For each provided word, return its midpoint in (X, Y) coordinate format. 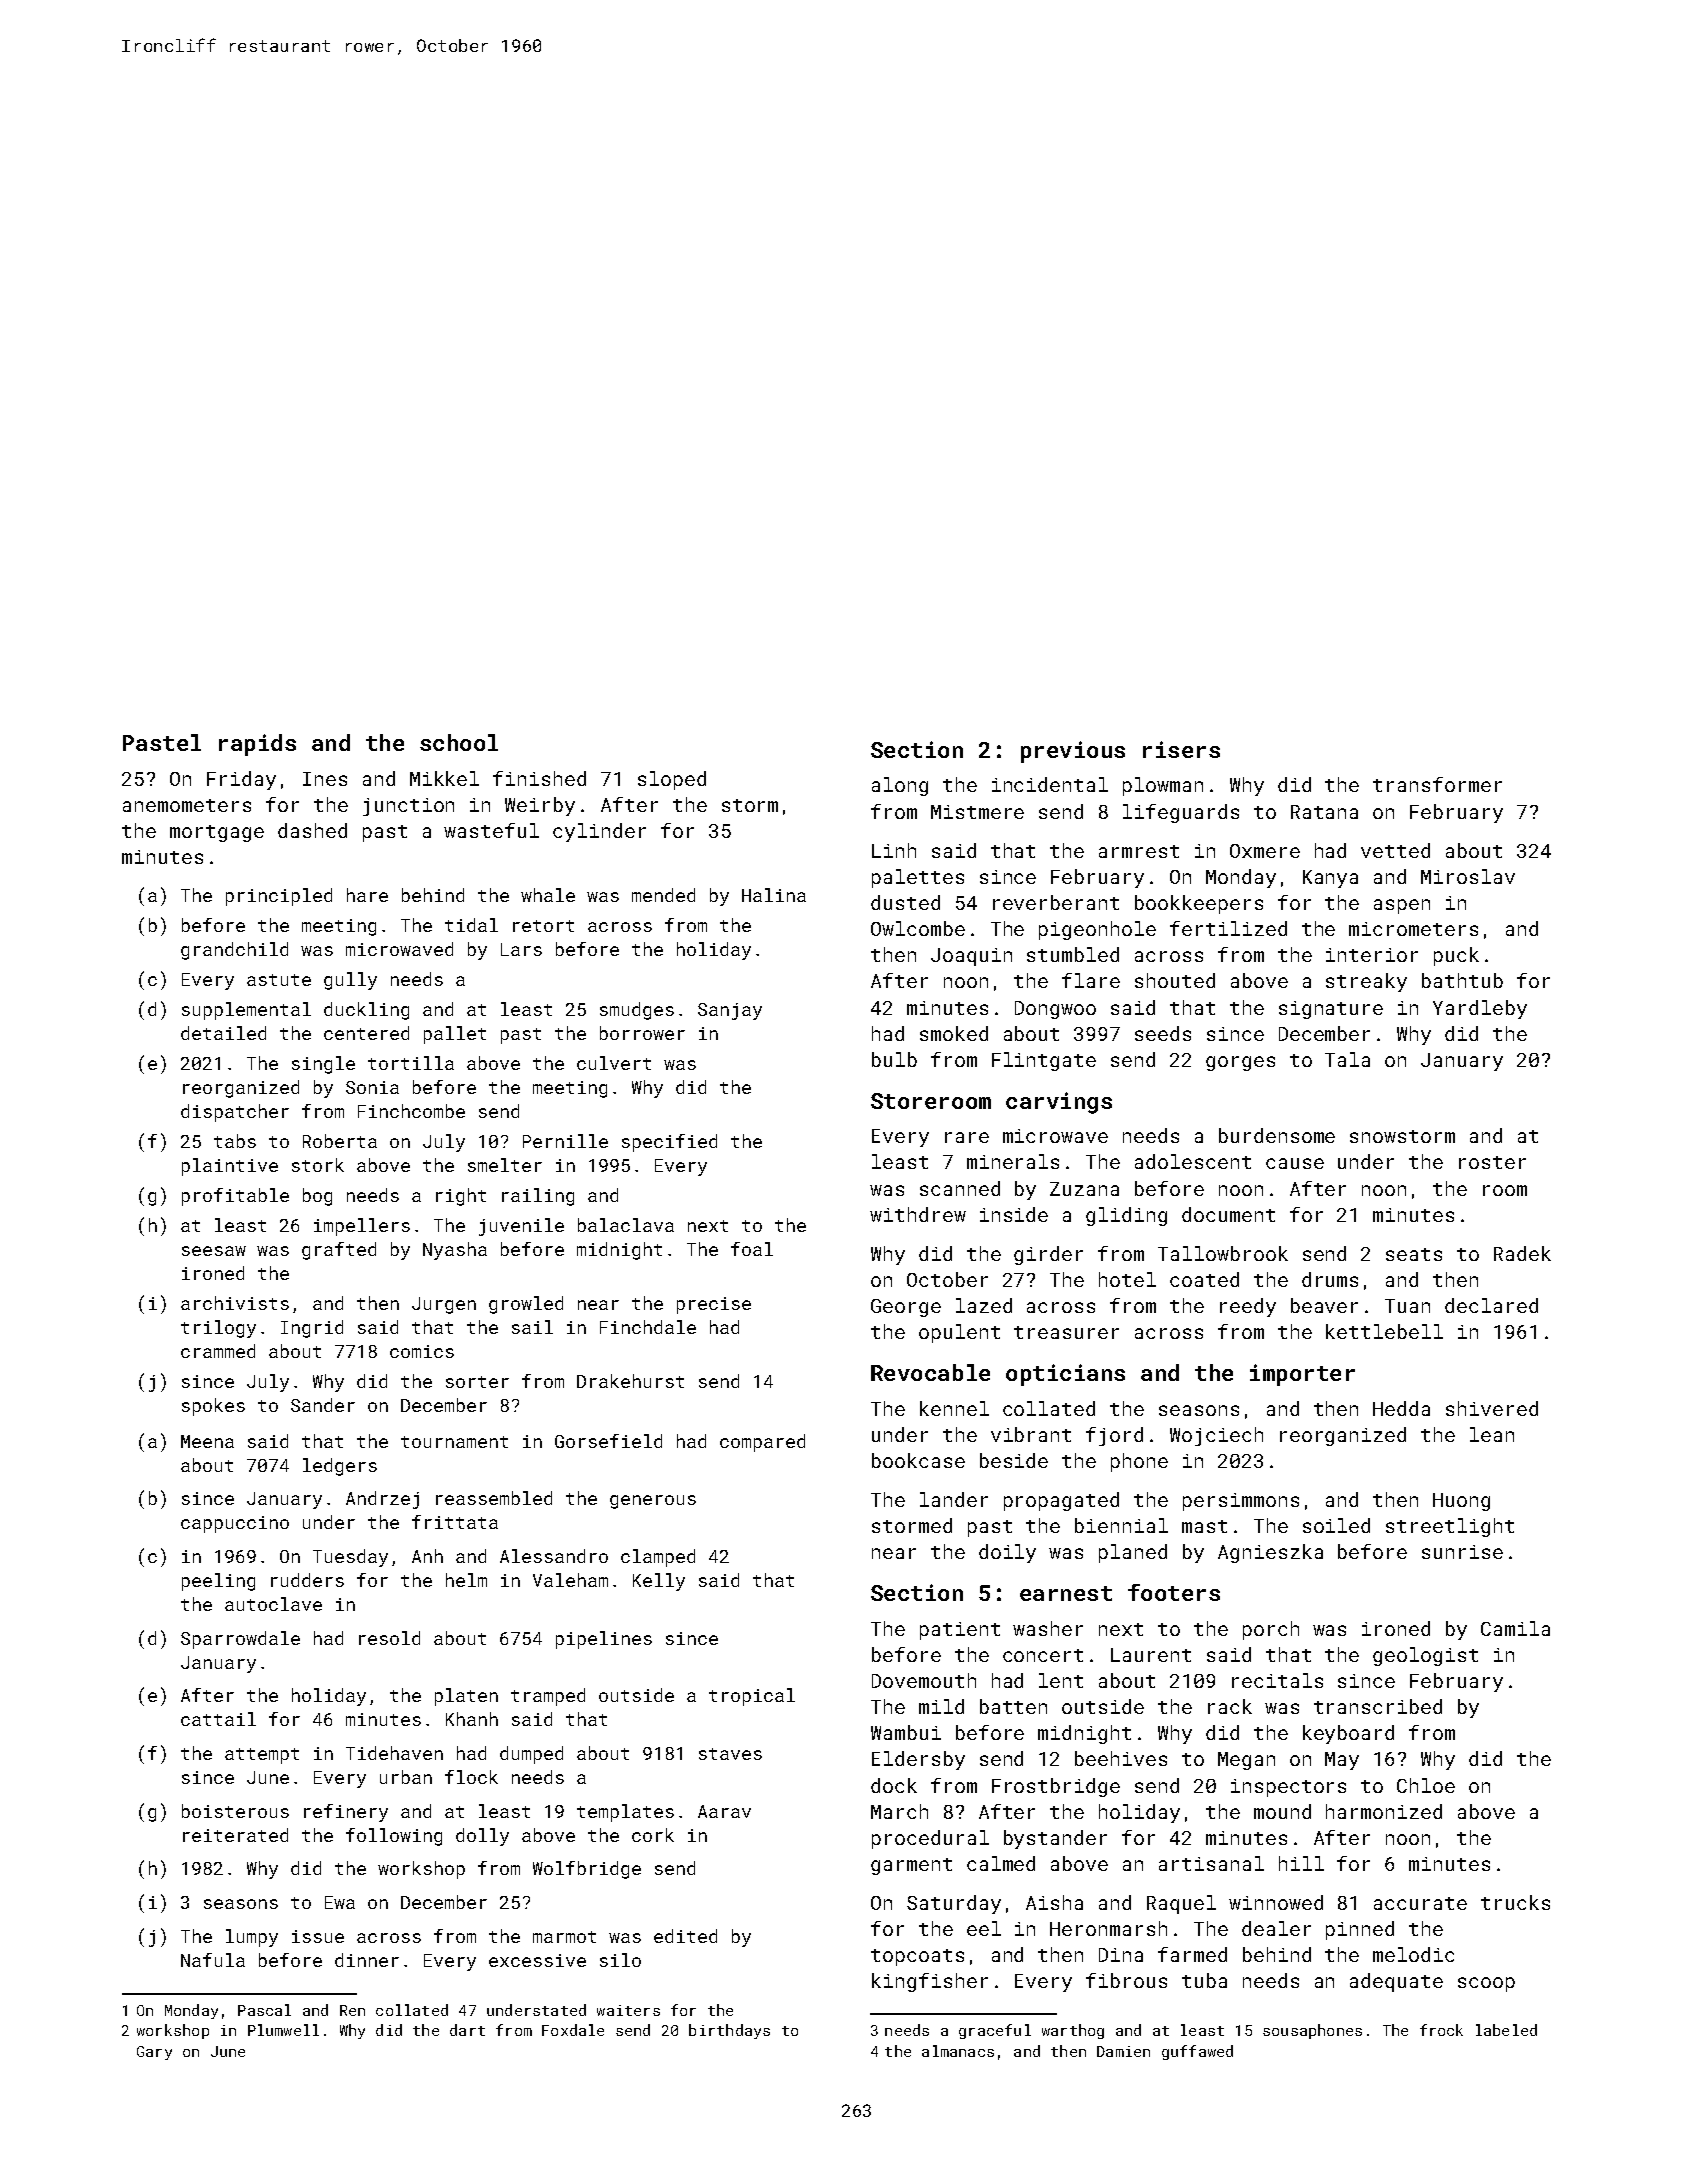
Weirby (540, 806)
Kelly (659, 1582)
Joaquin (971, 957)
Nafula (213, 1960)
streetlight (1450, 1527)
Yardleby (1480, 1009)
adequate (1396, 1982)
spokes (213, 1407)
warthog (1073, 2031)
